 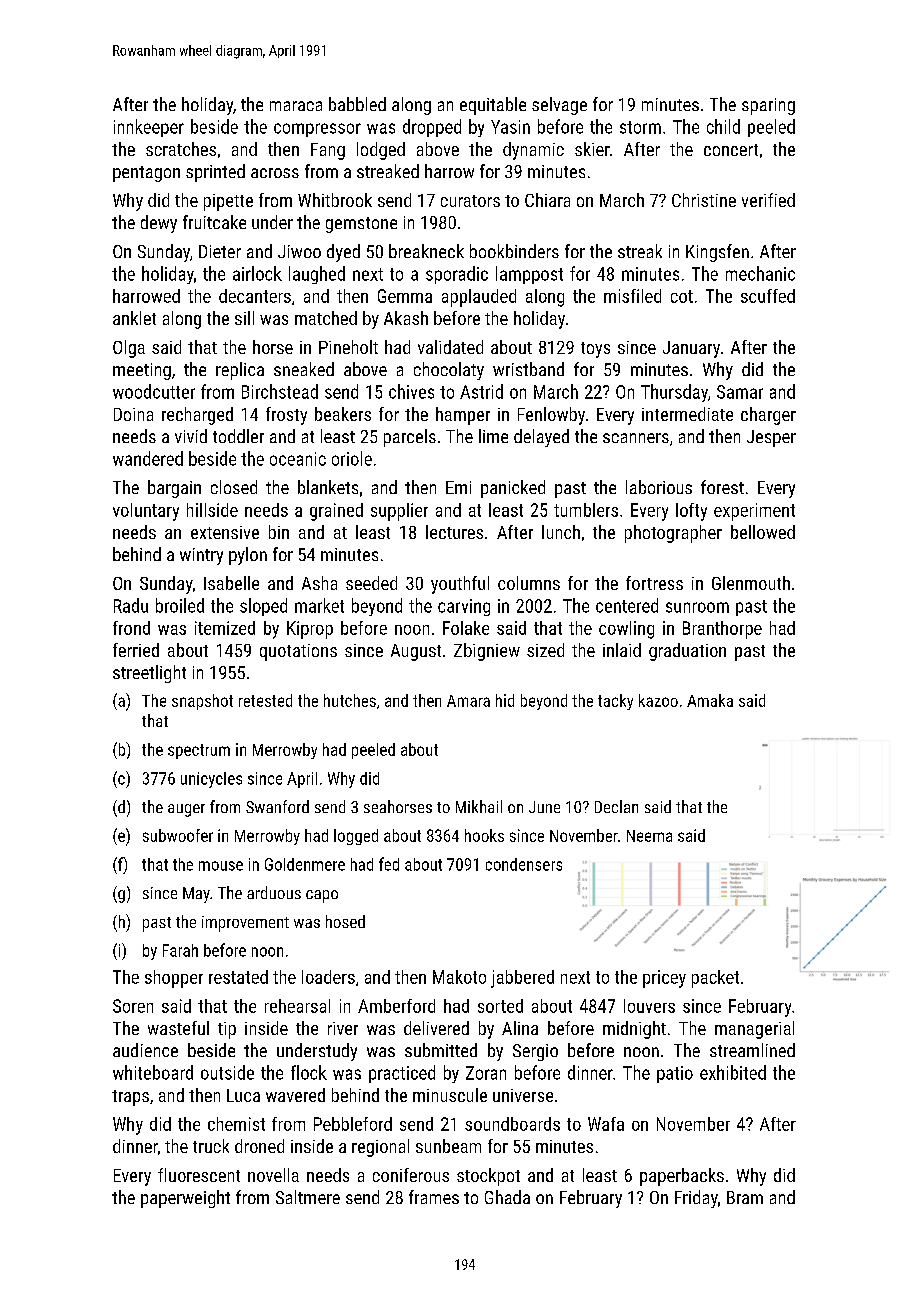 I want to click on babbled, so click(x=357, y=104).
